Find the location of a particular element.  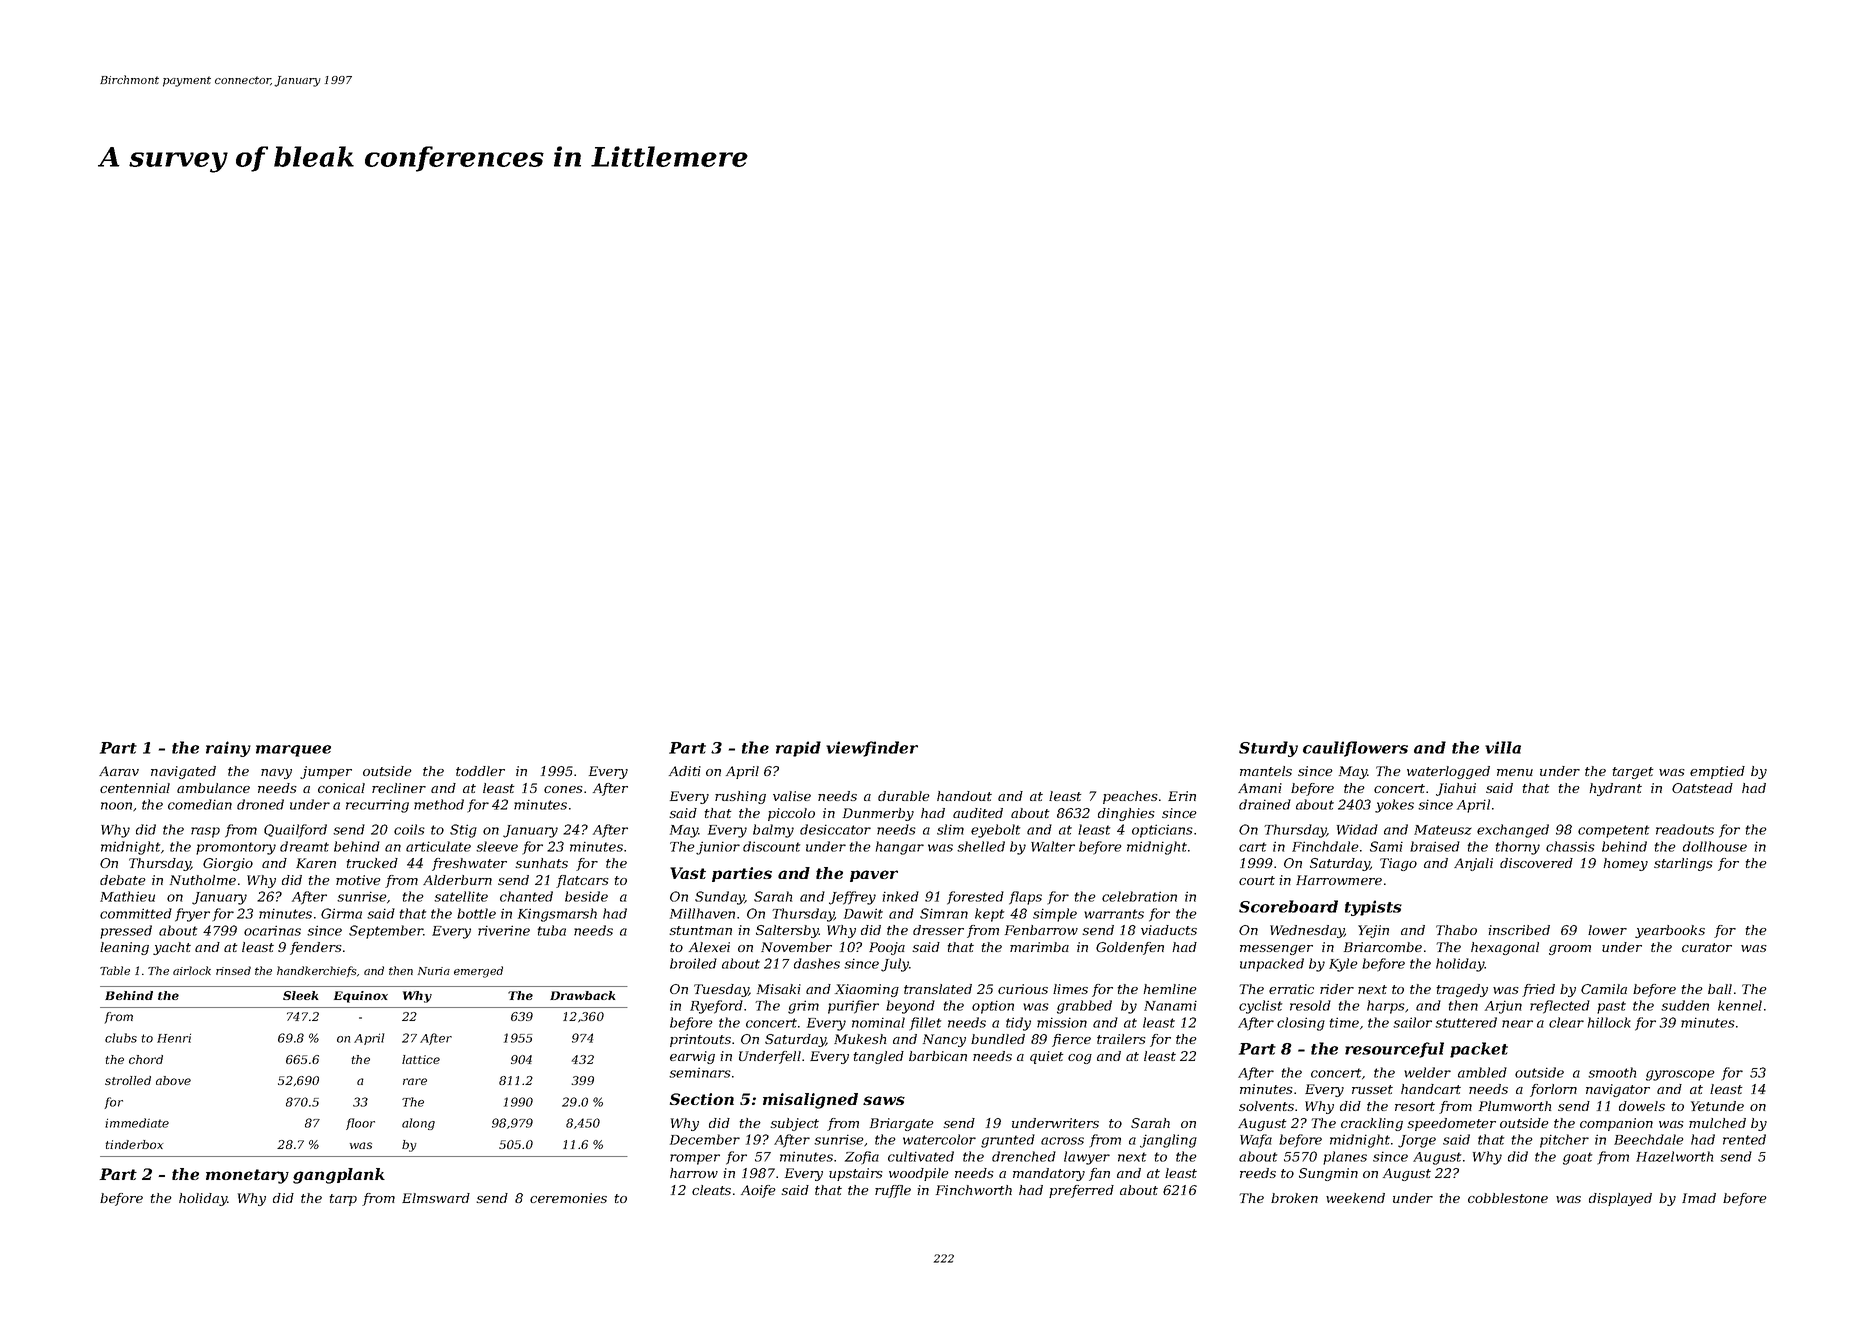

Sunday is located at coordinates (720, 898).
